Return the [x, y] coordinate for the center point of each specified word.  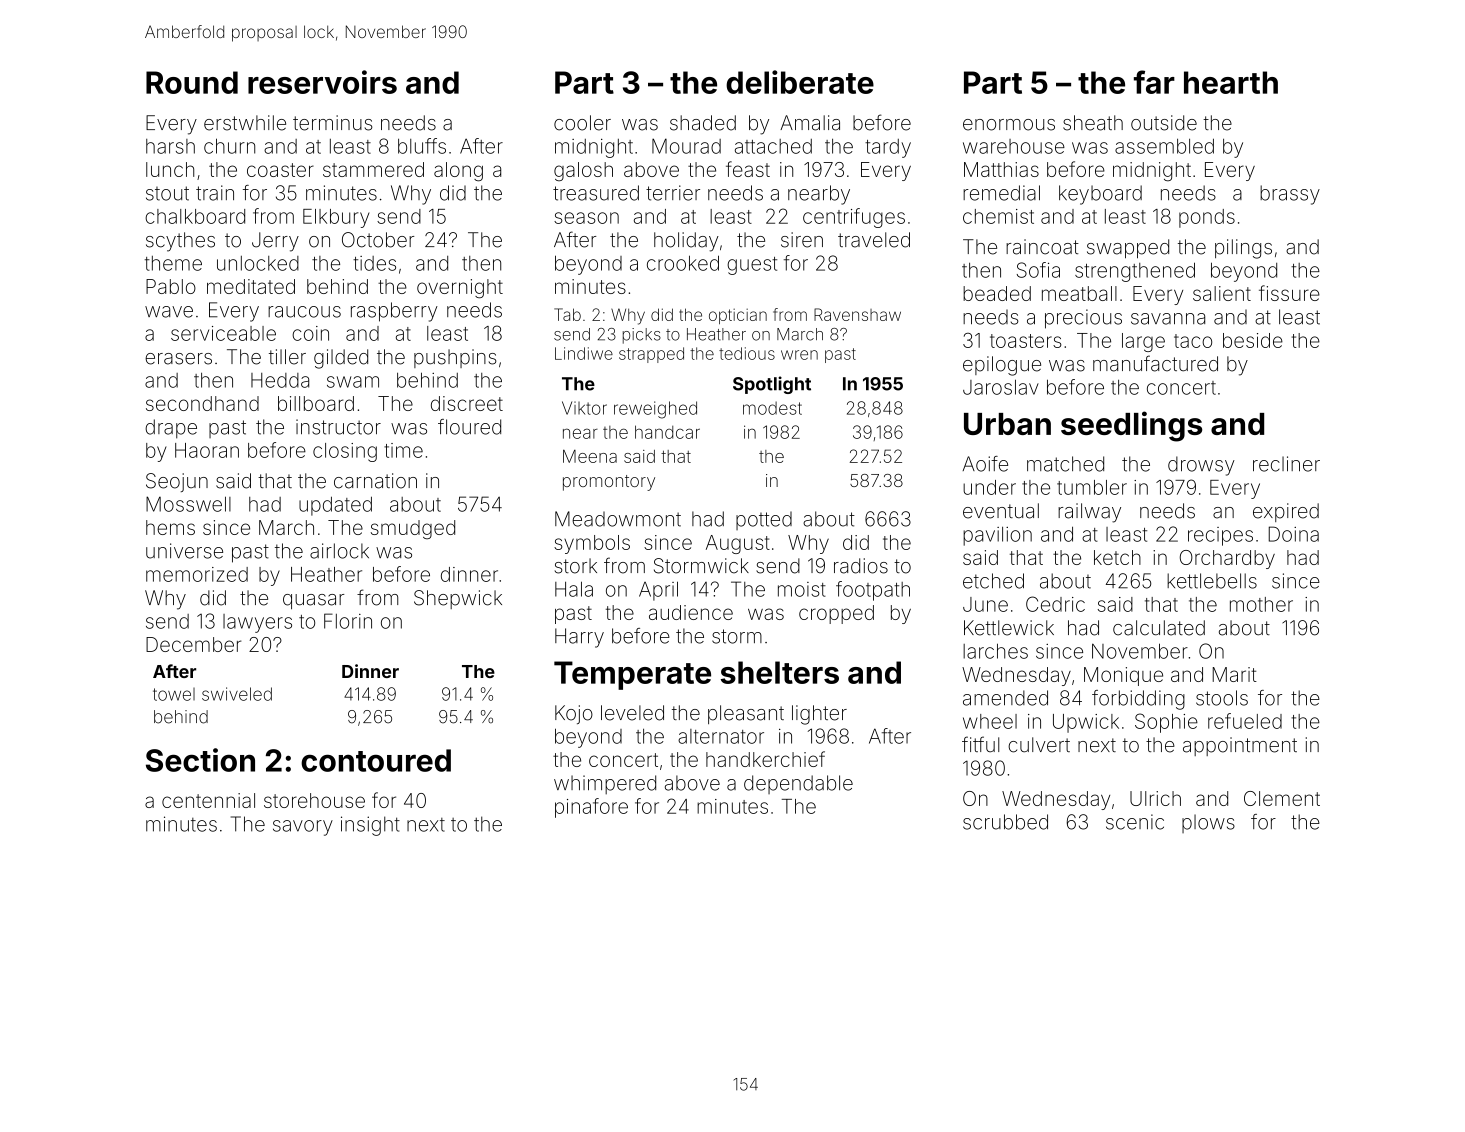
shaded [703, 123]
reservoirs [322, 82]
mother [1261, 604]
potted [764, 520]
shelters [780, 672]
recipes [1220, 536]
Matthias [1001, 169]
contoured [376, 760]
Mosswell [188, 504]
